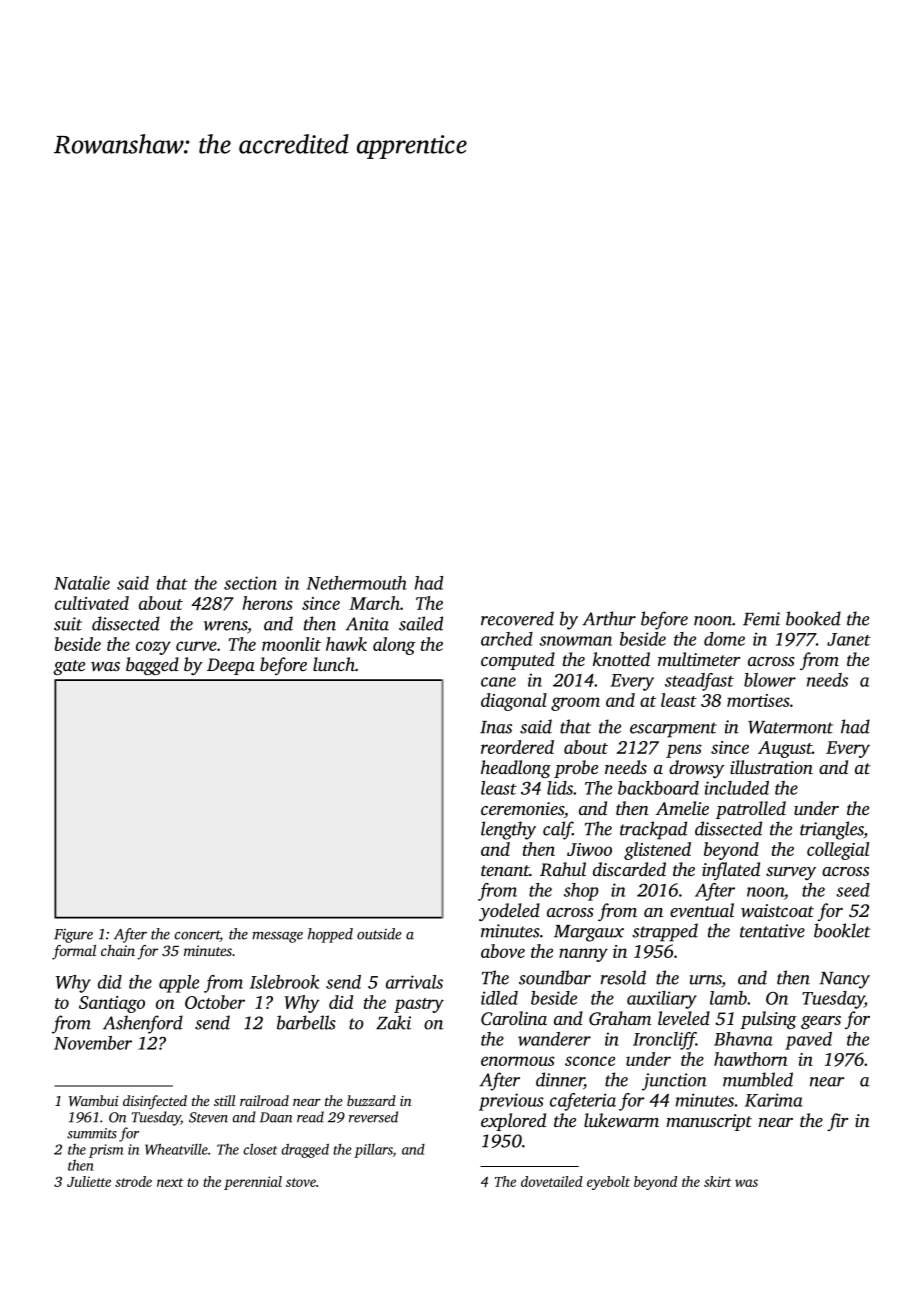 The image size is (924, 1314). Describe the element at coordinates (176, 1149) in the document. I see `Wheatville` at that location.
